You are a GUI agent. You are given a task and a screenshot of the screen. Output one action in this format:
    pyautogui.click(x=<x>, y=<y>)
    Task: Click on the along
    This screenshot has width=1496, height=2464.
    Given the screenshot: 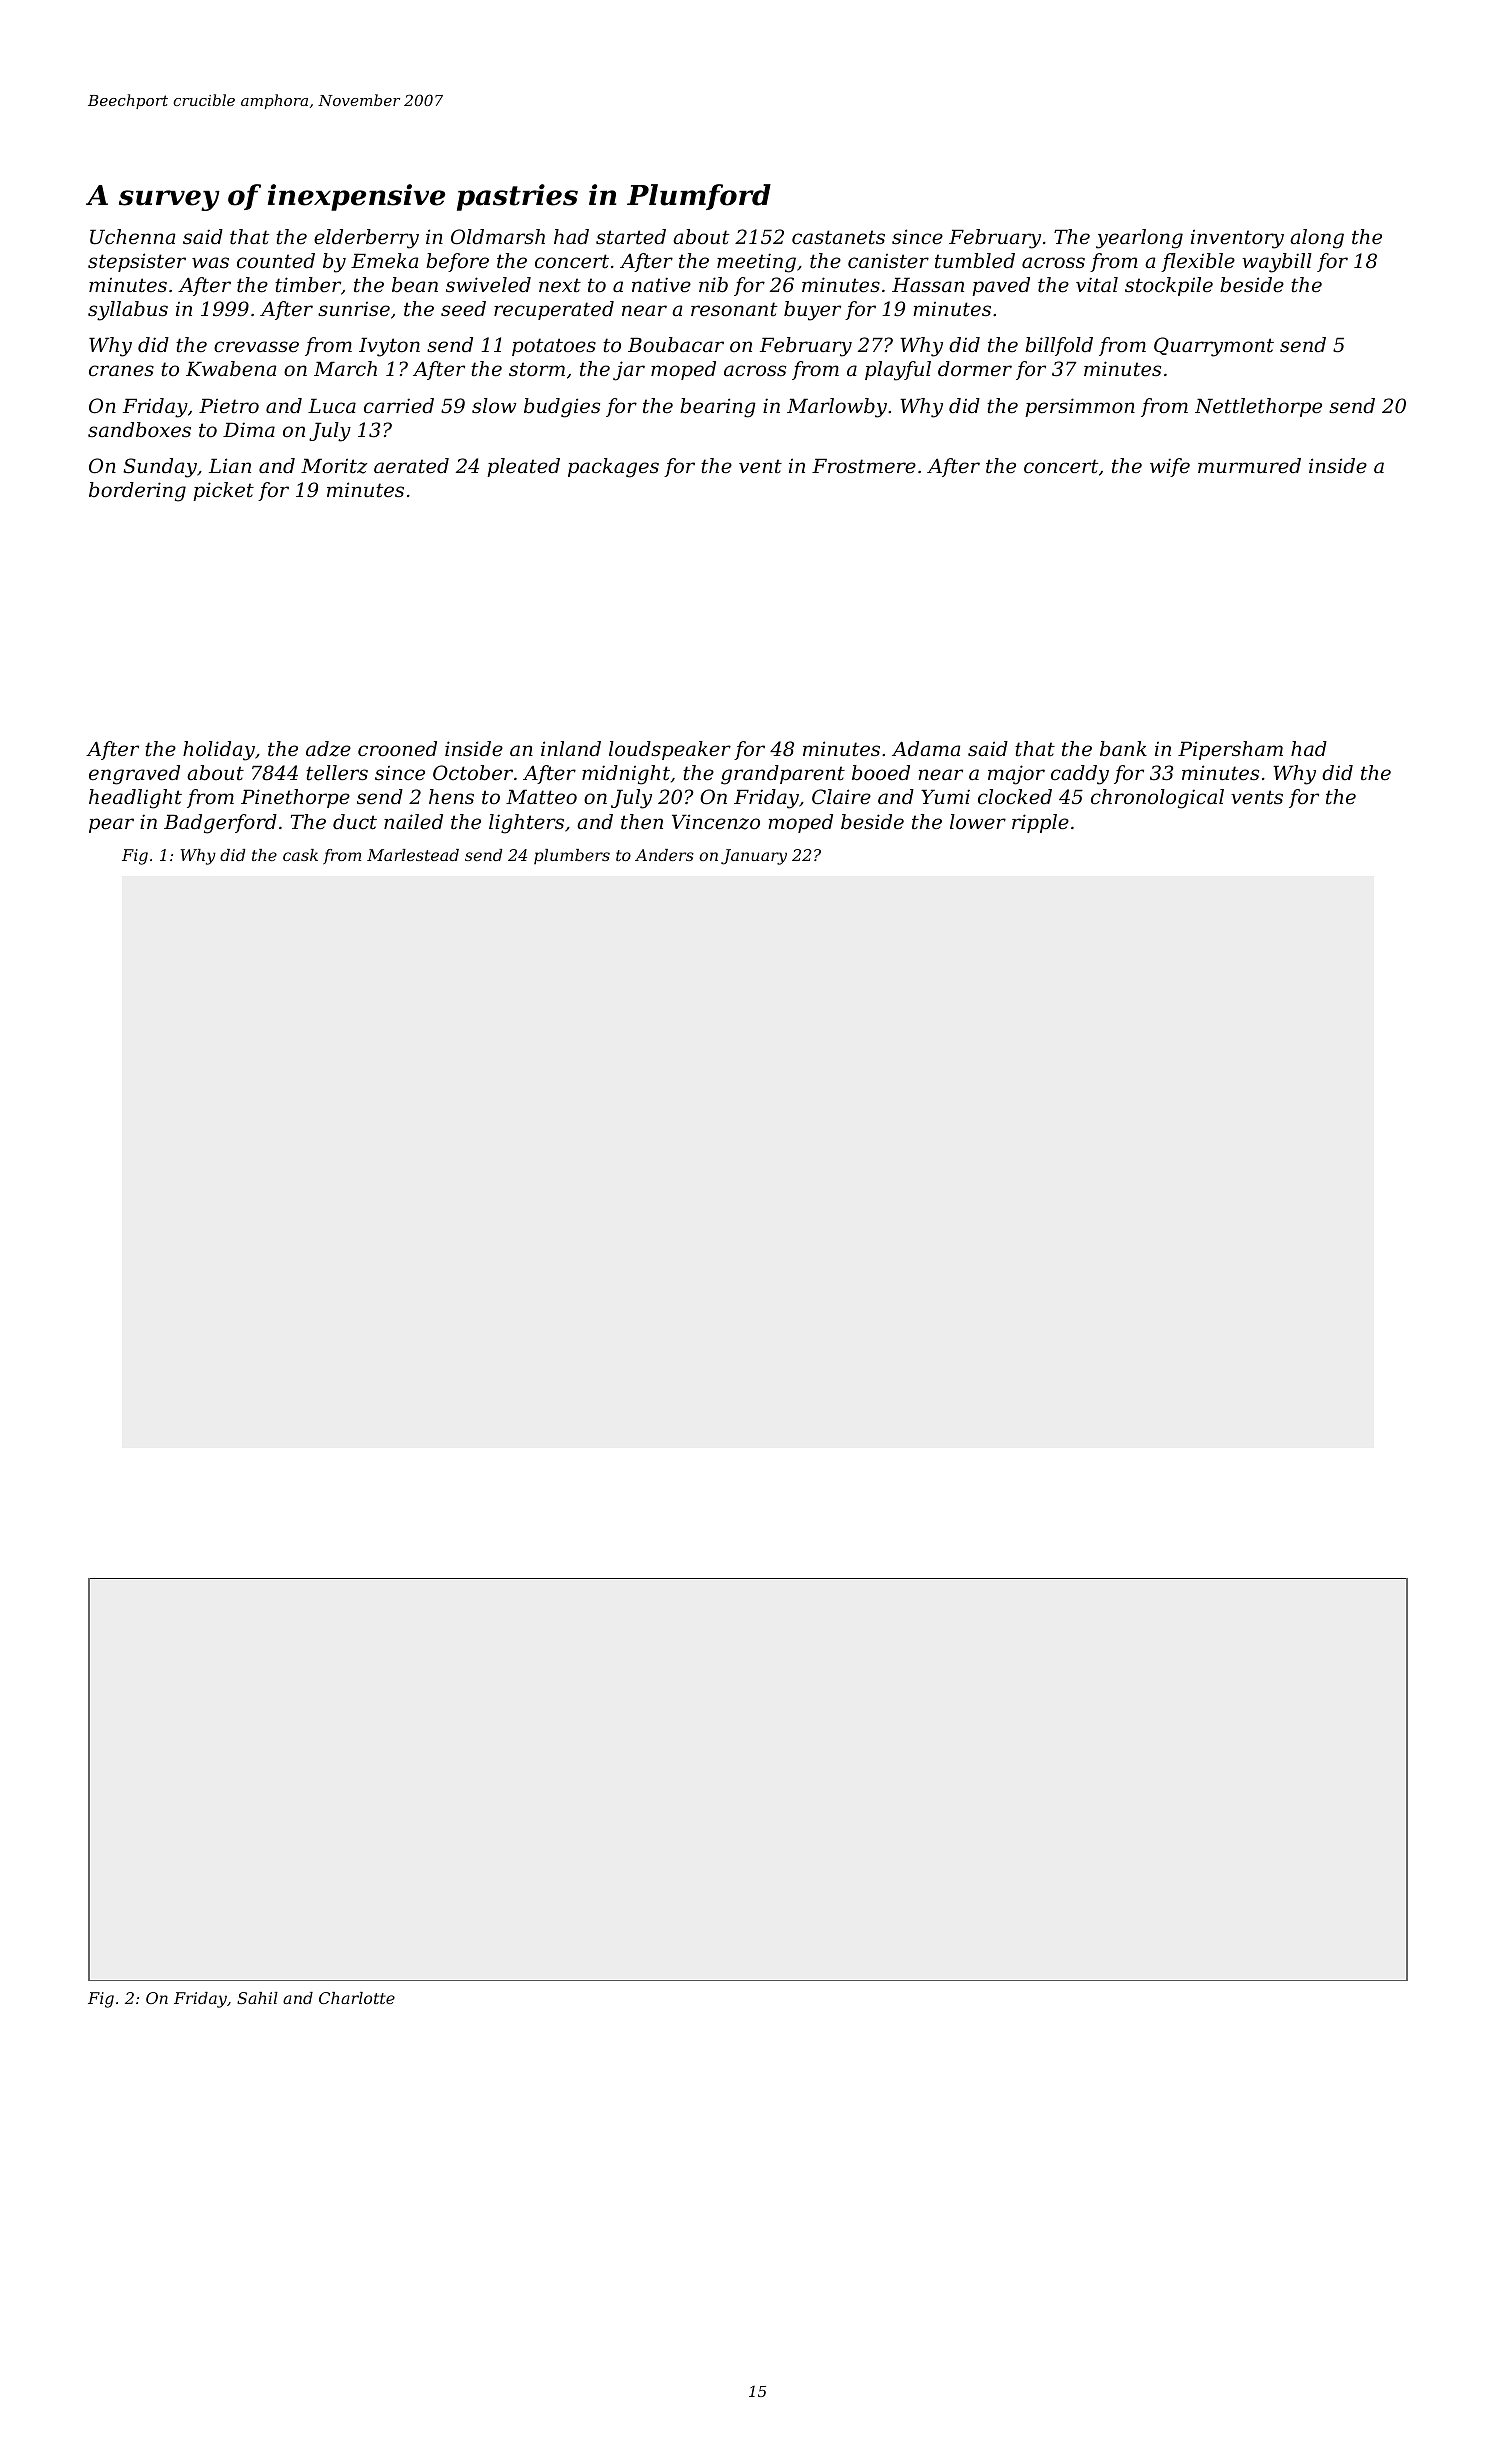 What is the action you would take?
    pyautogui.click(x=1317, y=239)
